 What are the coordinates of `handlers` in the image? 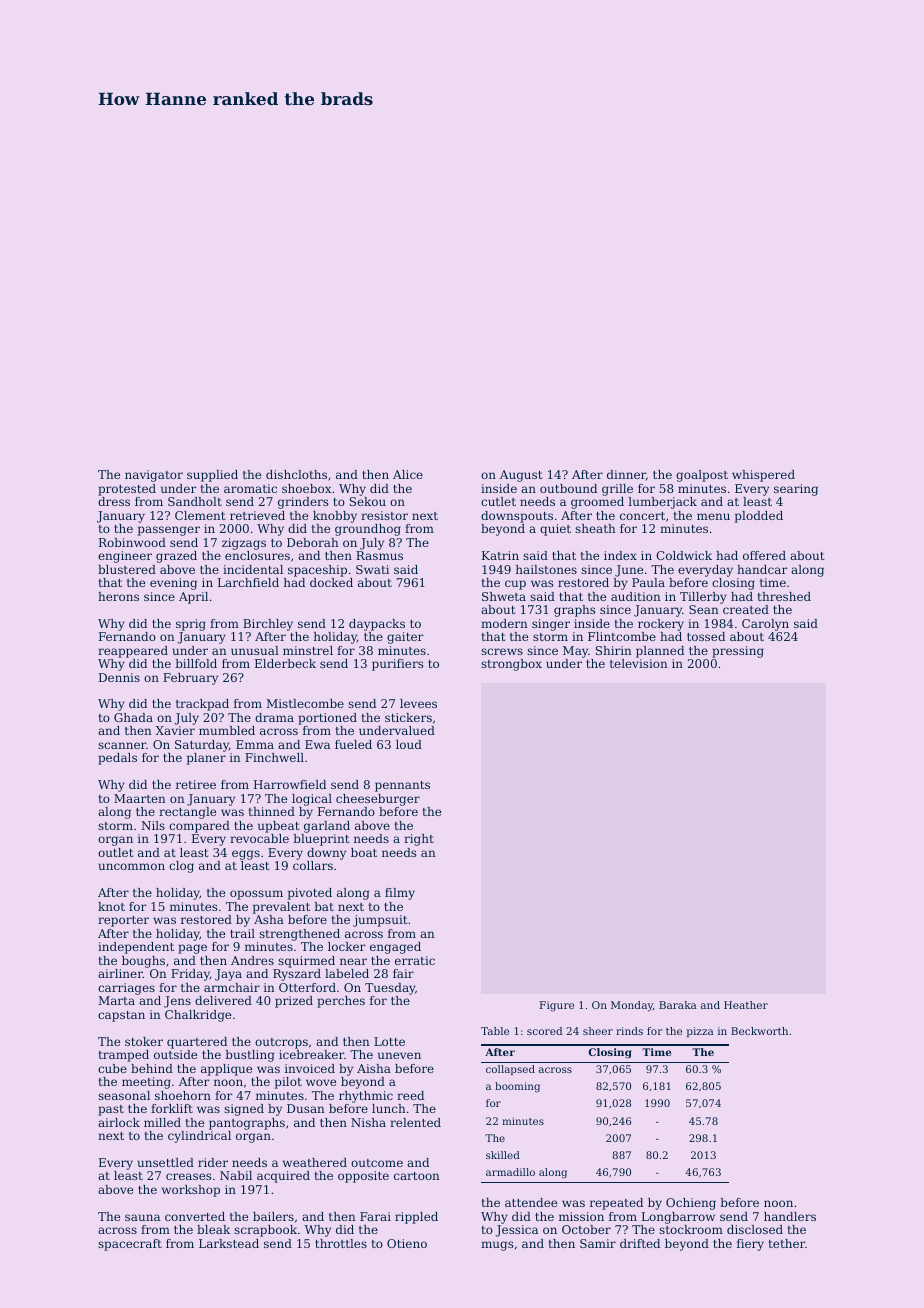 It's located at (790, 1216).
